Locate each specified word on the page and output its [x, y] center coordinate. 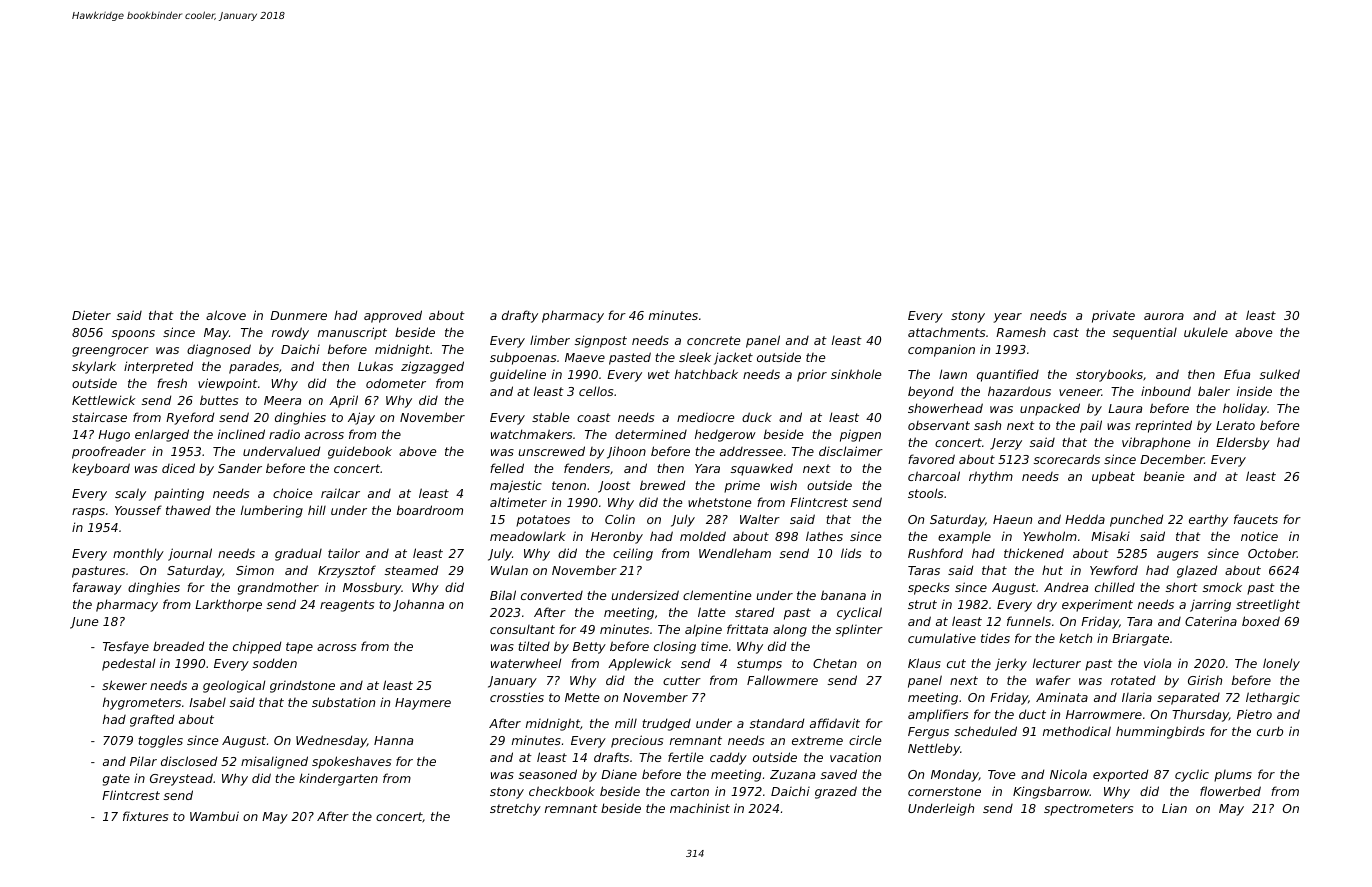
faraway [97, 588]
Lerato [1235, 425]
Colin [620, 519]
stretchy [515, 810]
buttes [219, 400]
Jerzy [1006, 444]
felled [507, 468]
